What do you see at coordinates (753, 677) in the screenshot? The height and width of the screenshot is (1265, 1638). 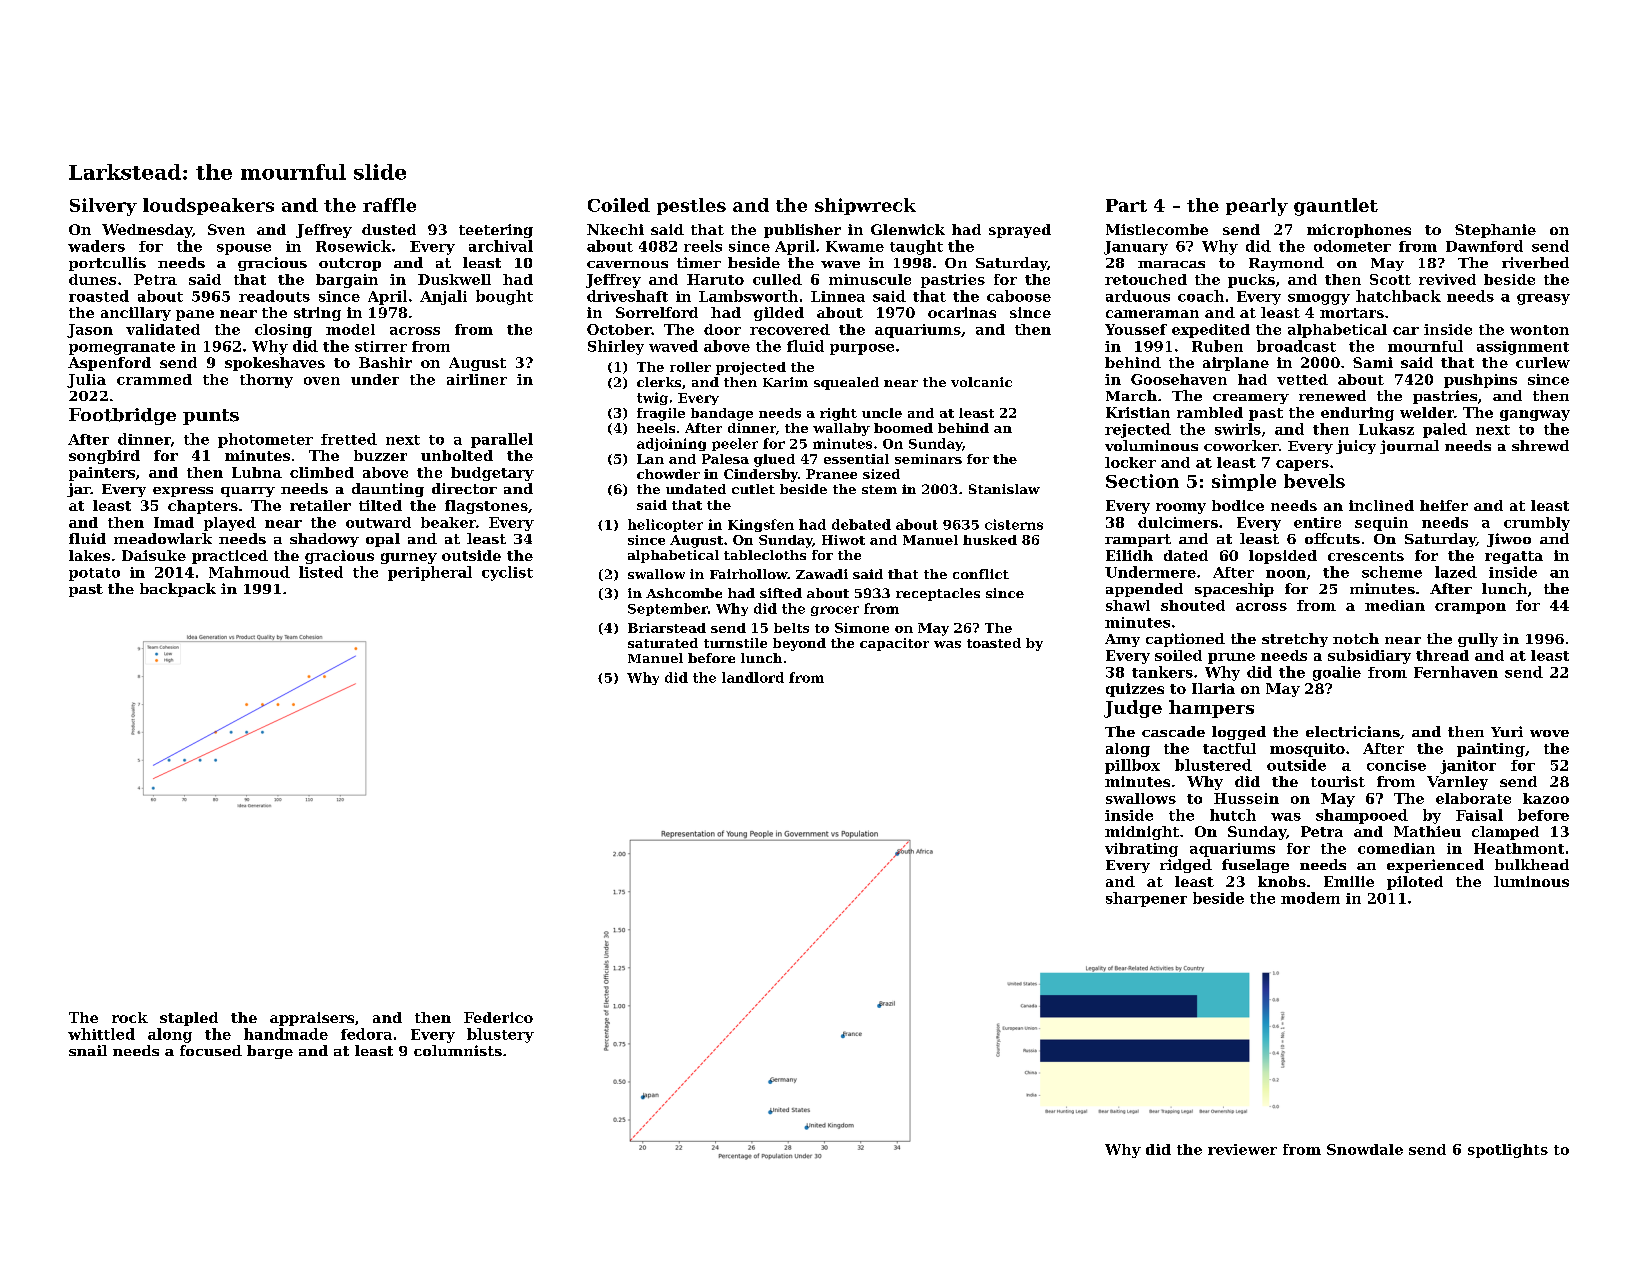 I see `landlord` at bounding box center [753, 677].
